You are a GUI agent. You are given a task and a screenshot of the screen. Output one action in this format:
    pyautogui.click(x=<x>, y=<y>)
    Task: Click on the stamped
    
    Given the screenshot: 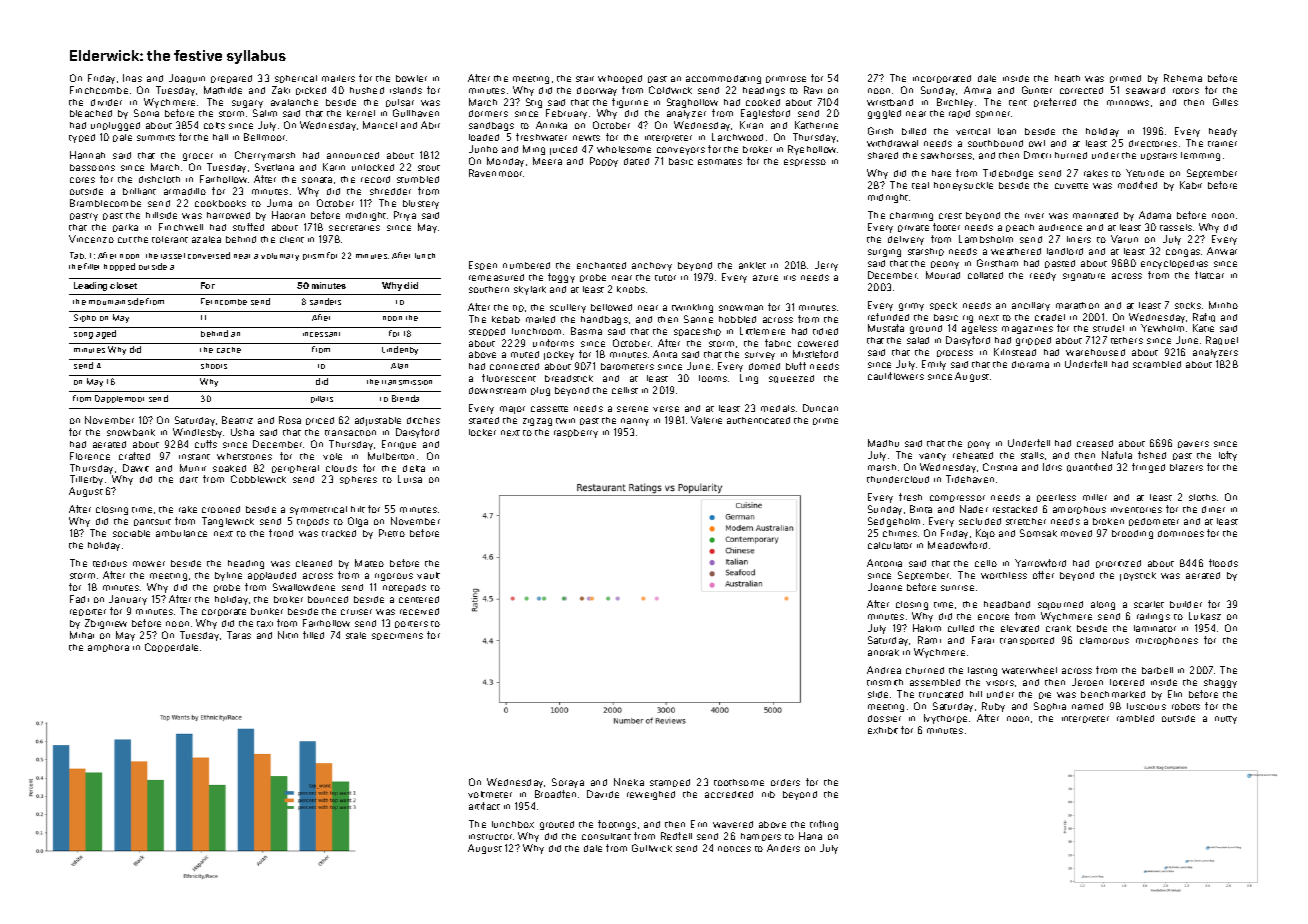 What is the action you would take?
    pyautogui.click(x=670, y=783)
